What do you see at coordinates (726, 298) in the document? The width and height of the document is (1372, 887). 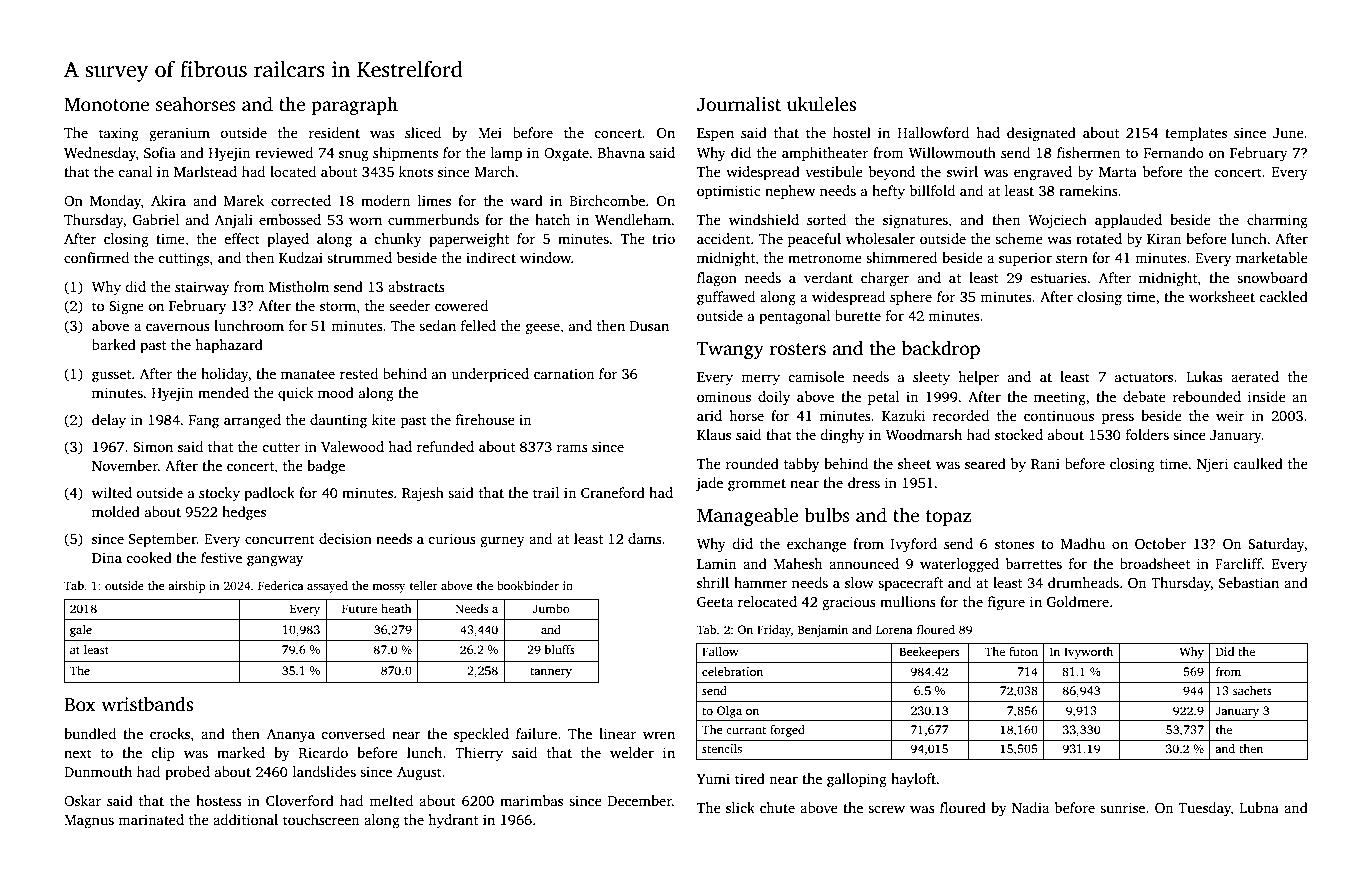 I see `guffawed` at bounding box center [726, 298].
